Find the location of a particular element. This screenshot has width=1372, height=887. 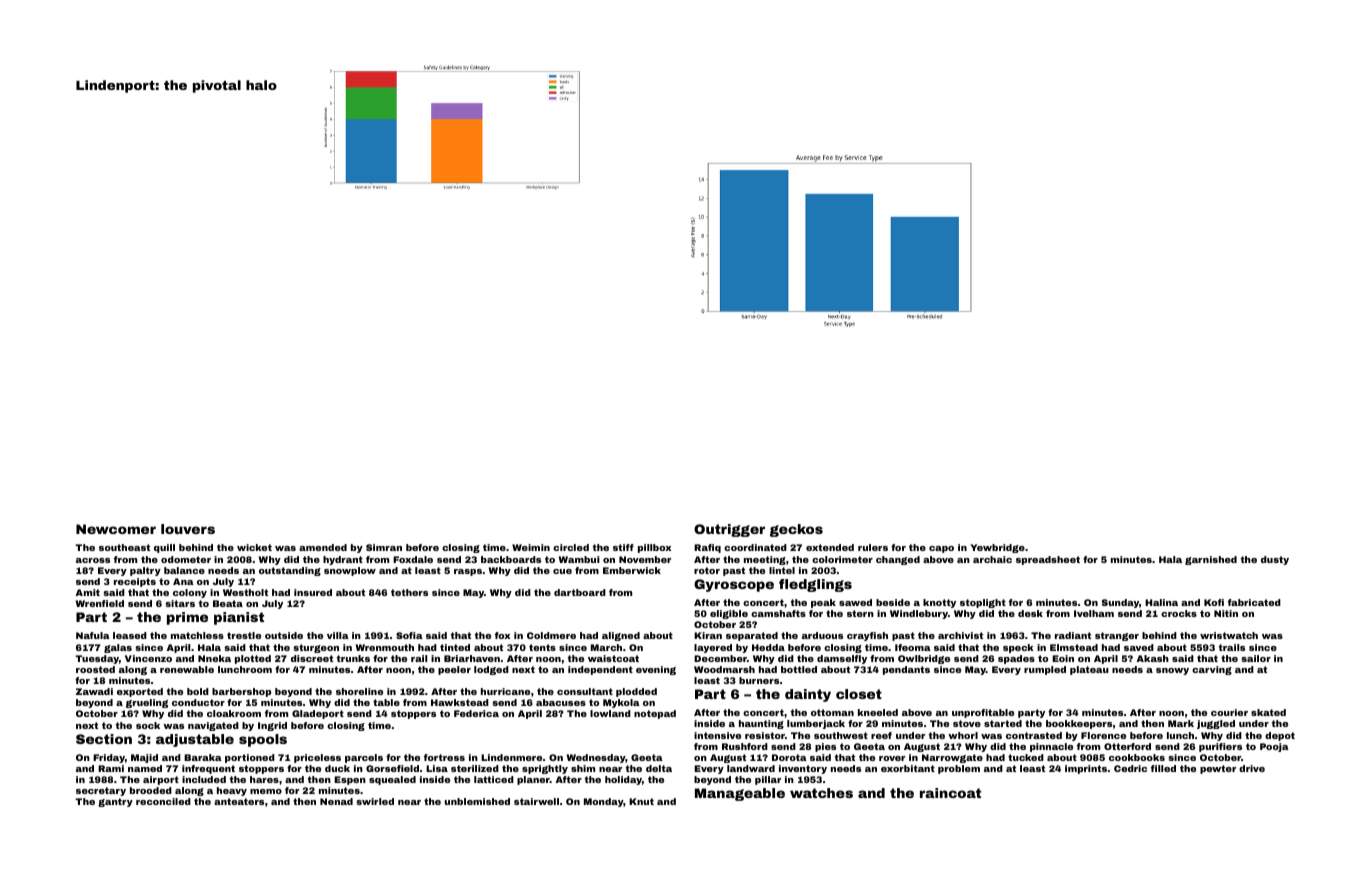

Beata is located at coordinates (228, 603).
